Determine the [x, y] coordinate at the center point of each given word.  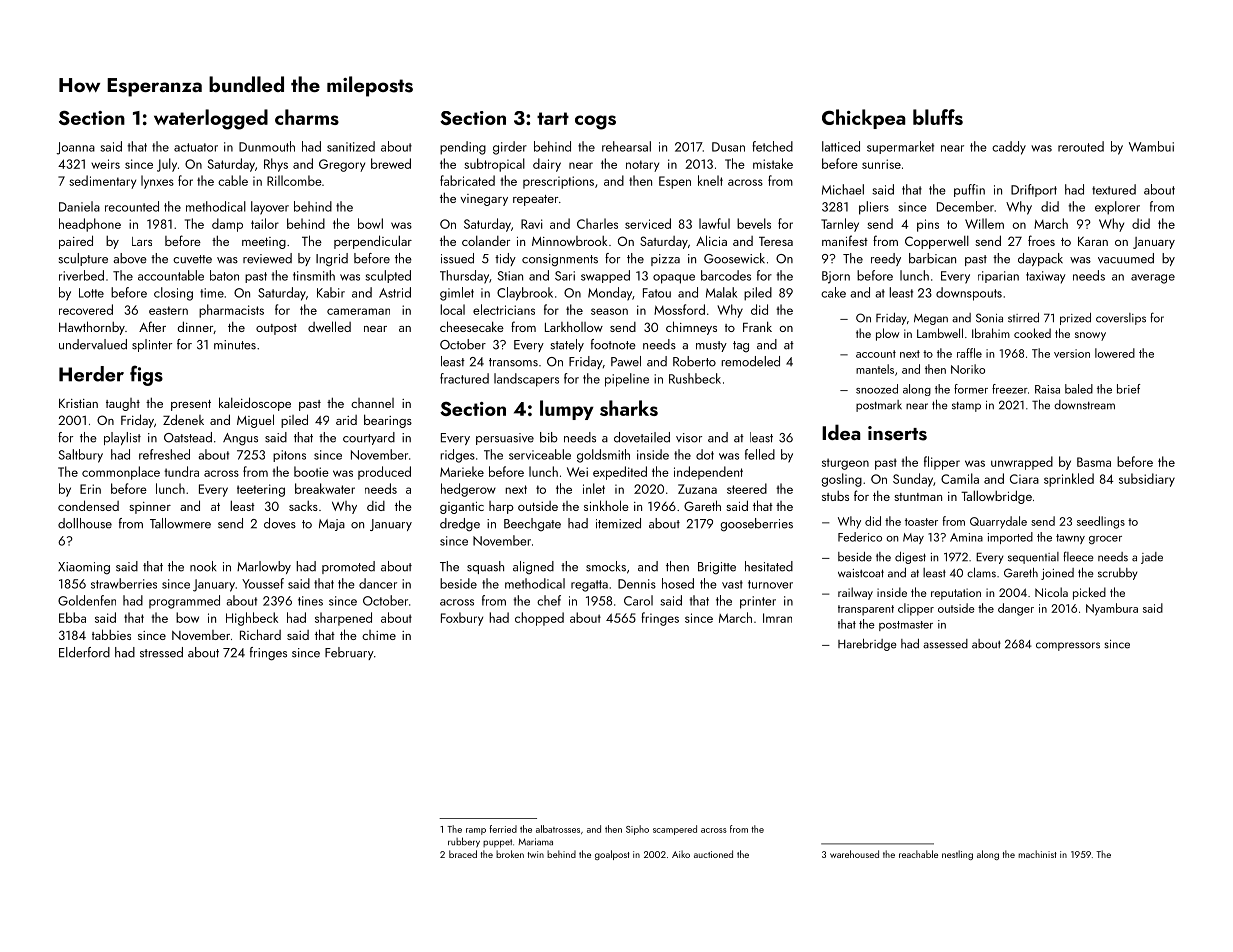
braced [463, 854]
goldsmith [603, 456]
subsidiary [1147, 480]
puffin [969, 190]
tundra [181, 471]
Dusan [728, 147]
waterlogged [211, 119]
